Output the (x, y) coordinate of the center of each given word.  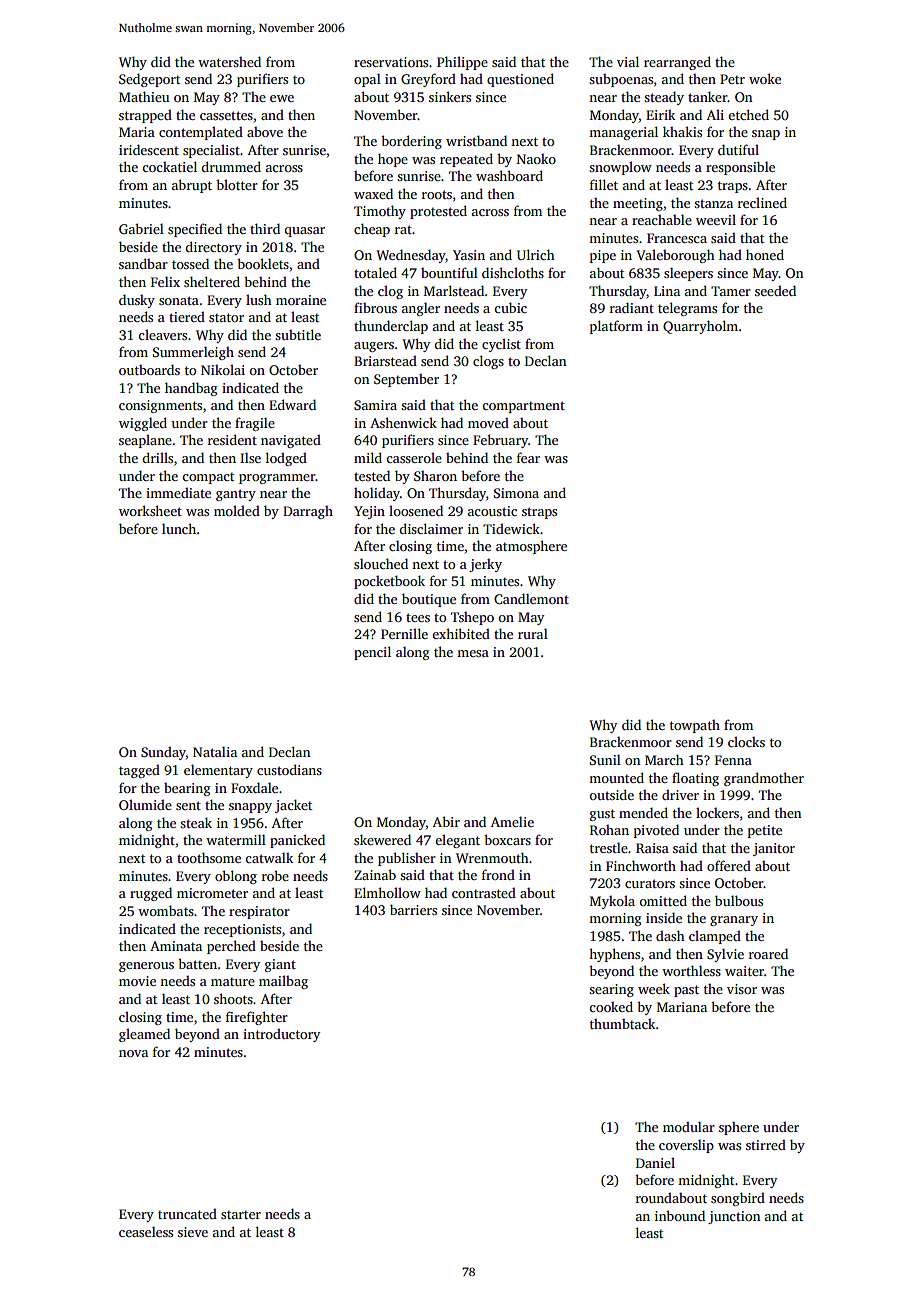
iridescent (149, 149)
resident (232, 439)
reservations (391, 62)
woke (765, 78)
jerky (485, 565)
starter (241, 1214)
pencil (372, 653)
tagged (139, 771)
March (664, 759)
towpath (695, 726)
